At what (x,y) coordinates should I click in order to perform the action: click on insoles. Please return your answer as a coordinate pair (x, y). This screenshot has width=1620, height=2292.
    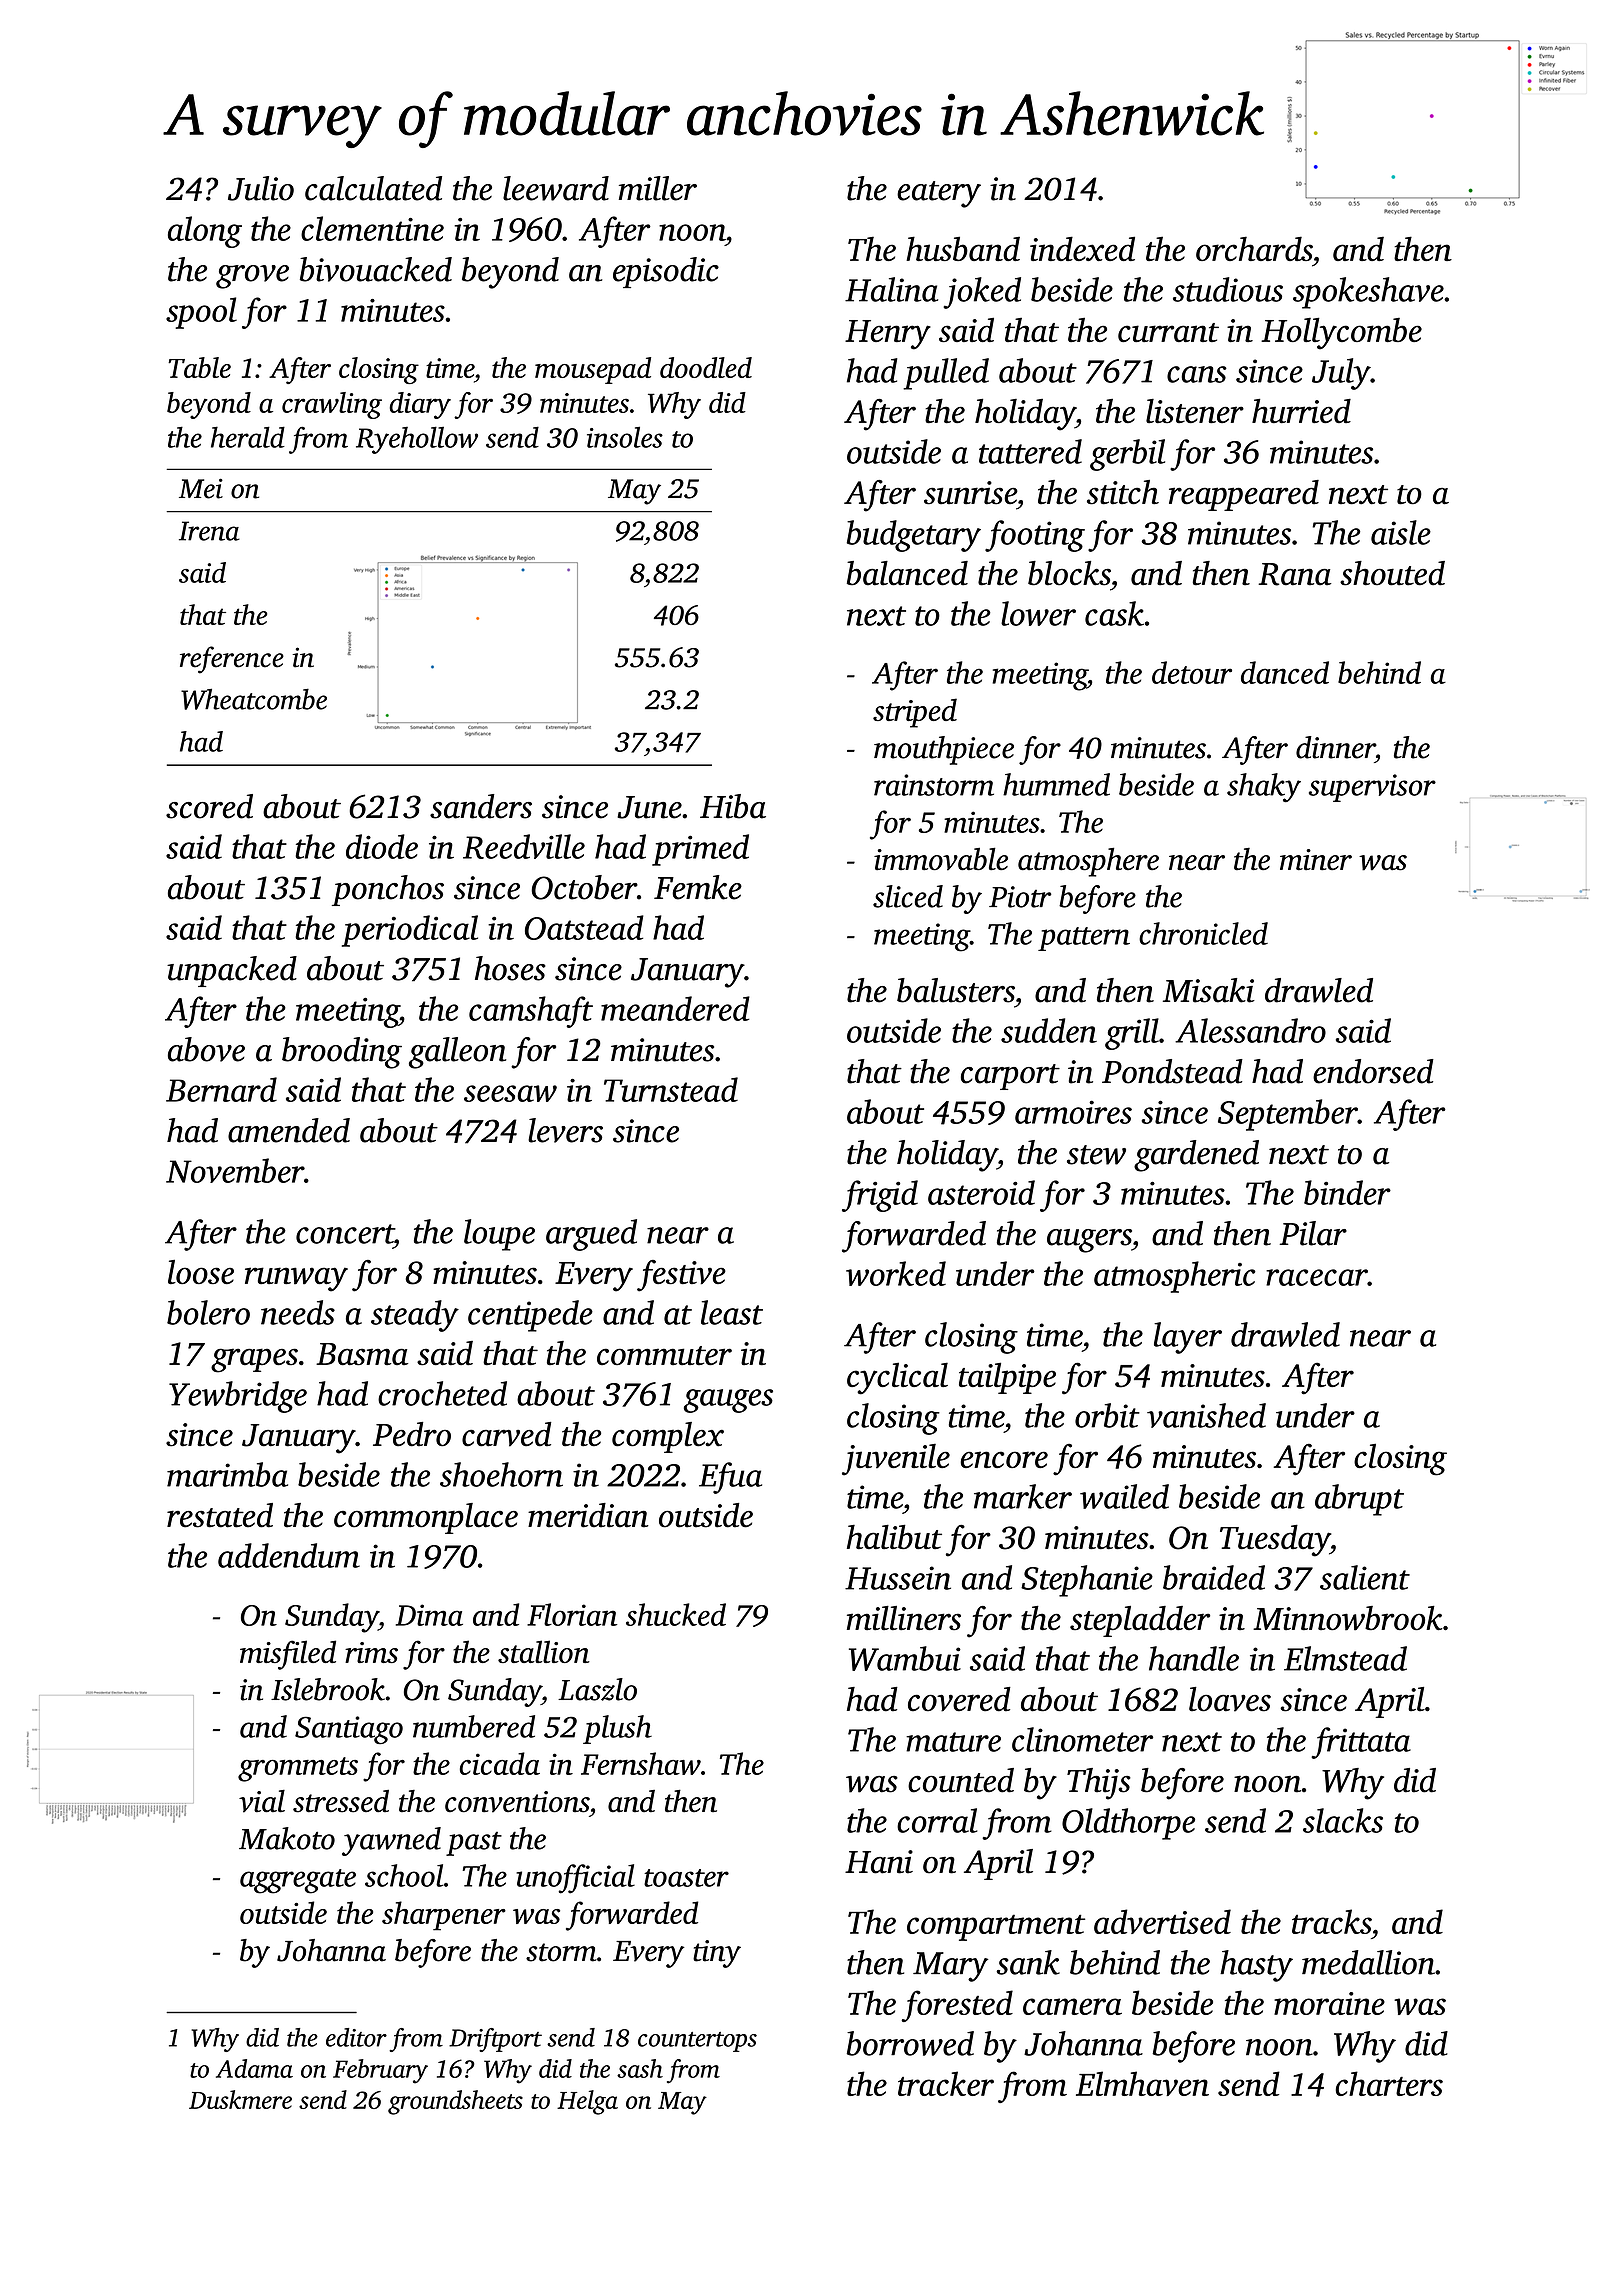
    Looking at the image, I should click on (625, 437).
